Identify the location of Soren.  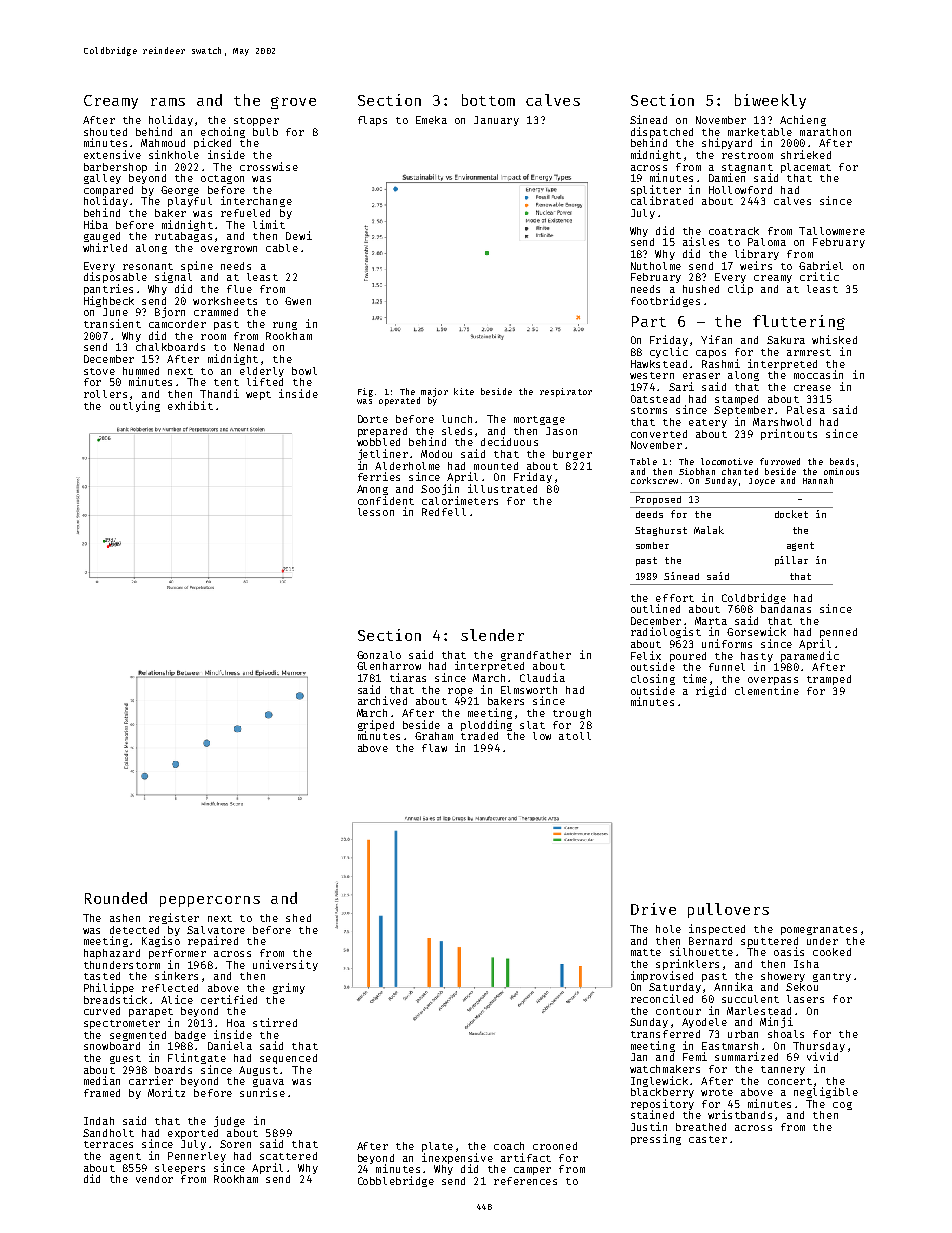
(235, 1144).
